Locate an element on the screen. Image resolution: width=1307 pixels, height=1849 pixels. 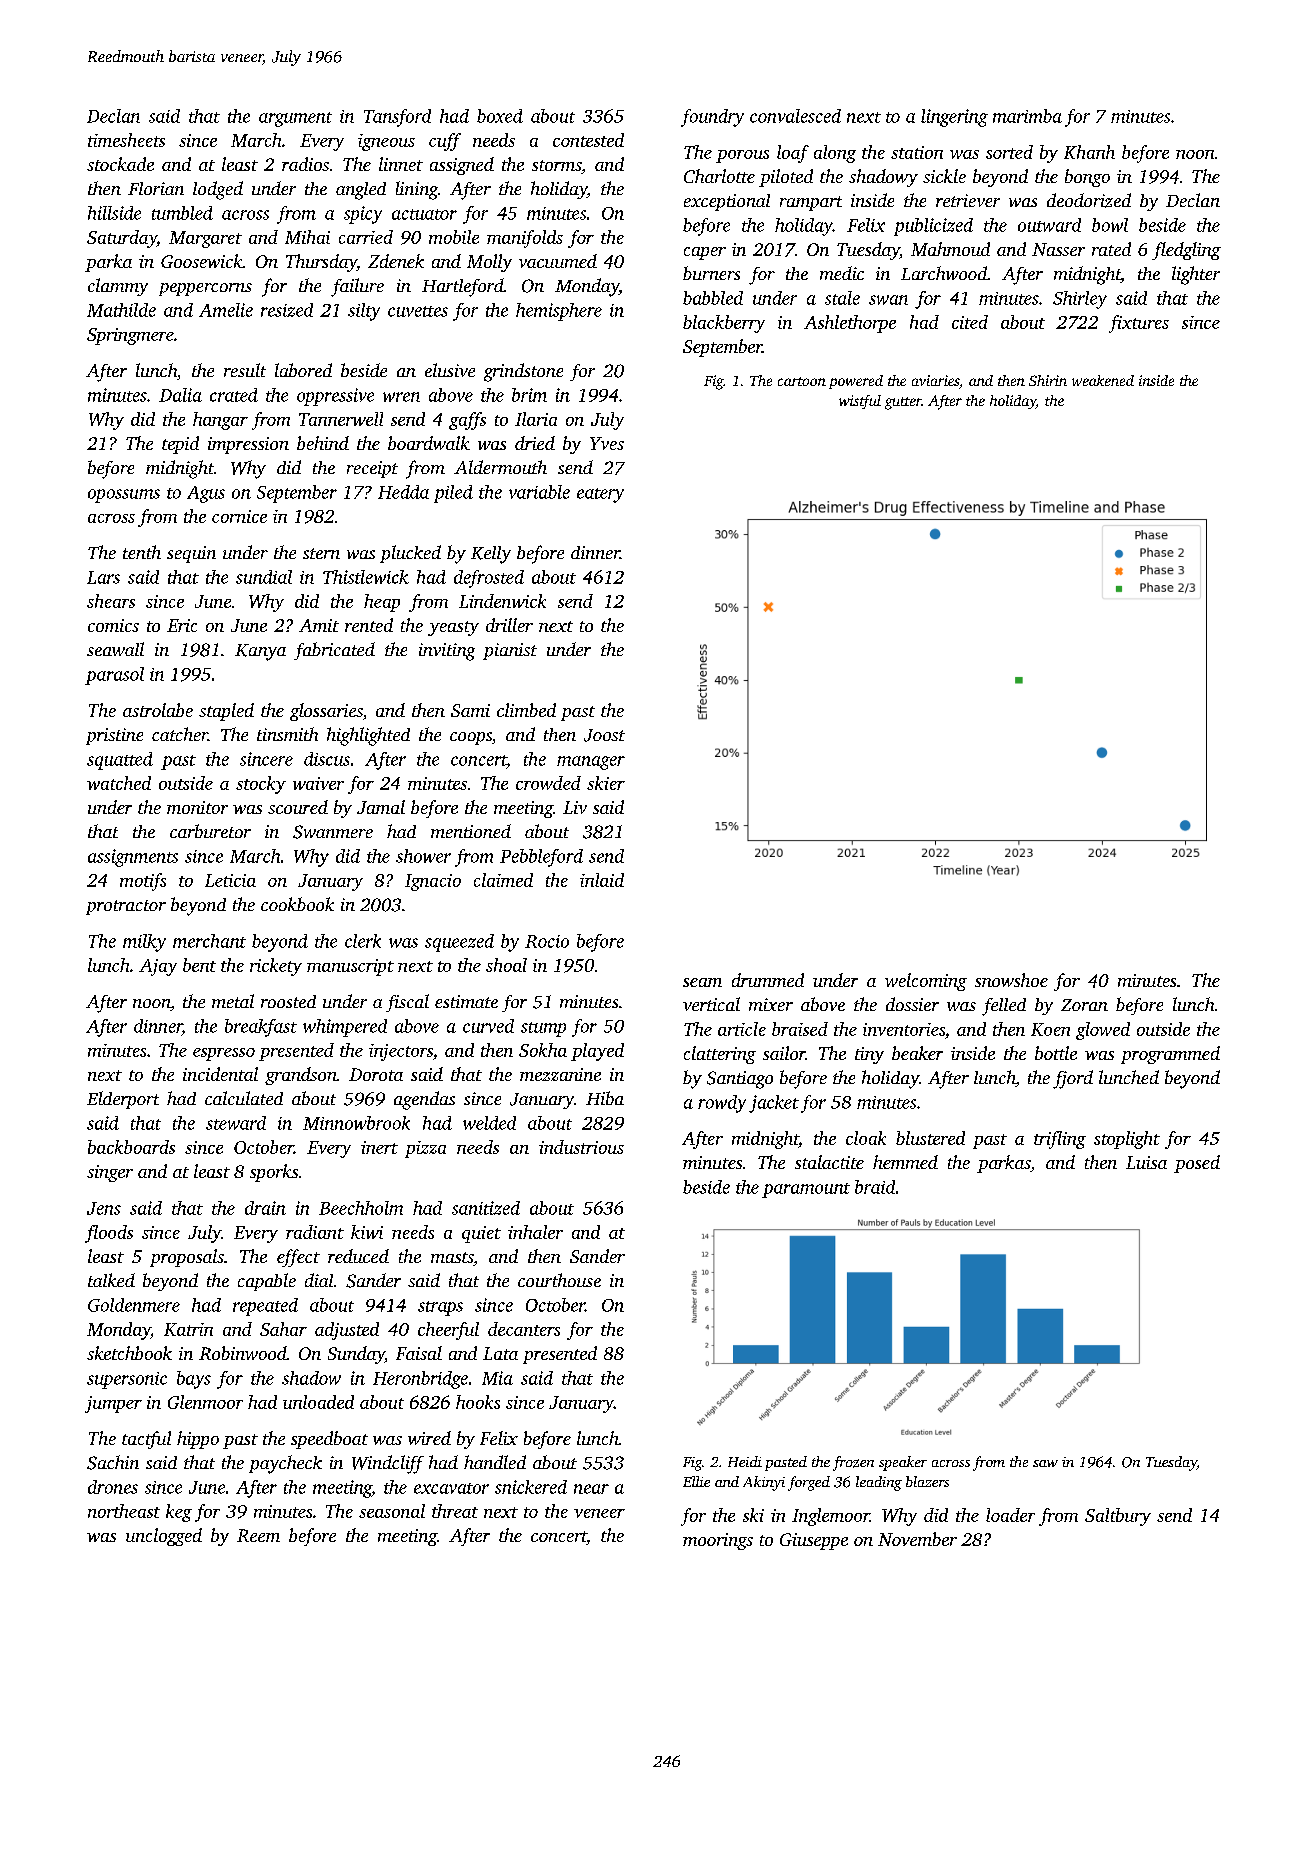
beaker is located at coordinates (917, 1053).
